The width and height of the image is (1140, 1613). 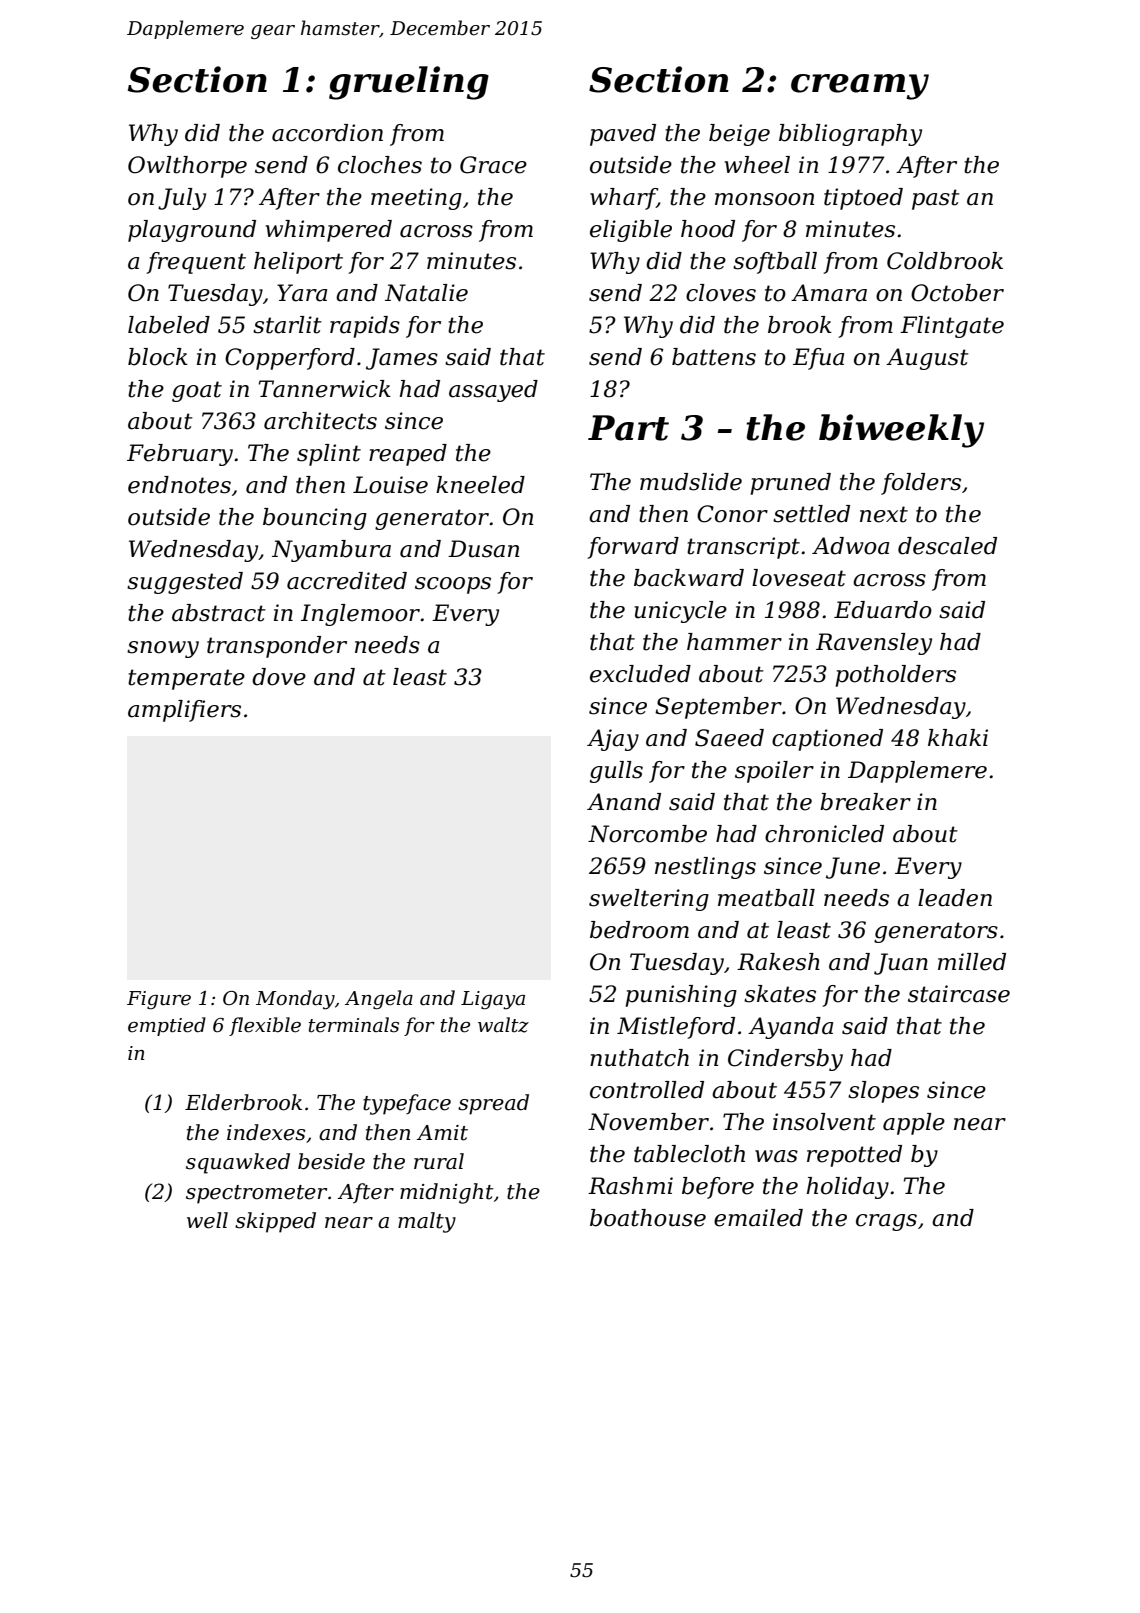 What do you see at coordinates (409, 83) in the image?
I see `grueling` at bounding box center [409, 83].
